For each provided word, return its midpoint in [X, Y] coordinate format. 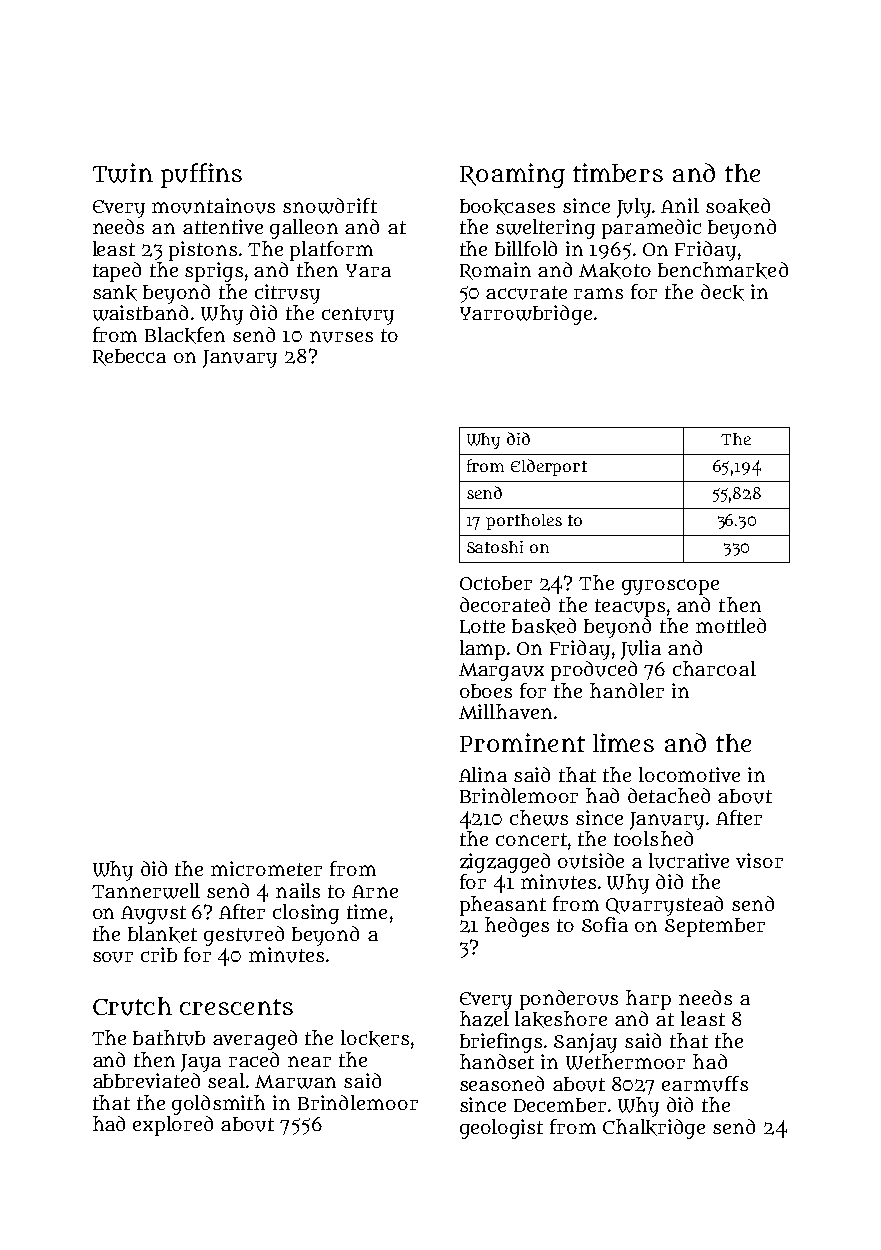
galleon [304, 229]
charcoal [714, 668]
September [715, 927]
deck [722, 292]
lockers [375, 1038]
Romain [495, 271]
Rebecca [129, 357]
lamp [482, 650]
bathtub [169, 1038]
